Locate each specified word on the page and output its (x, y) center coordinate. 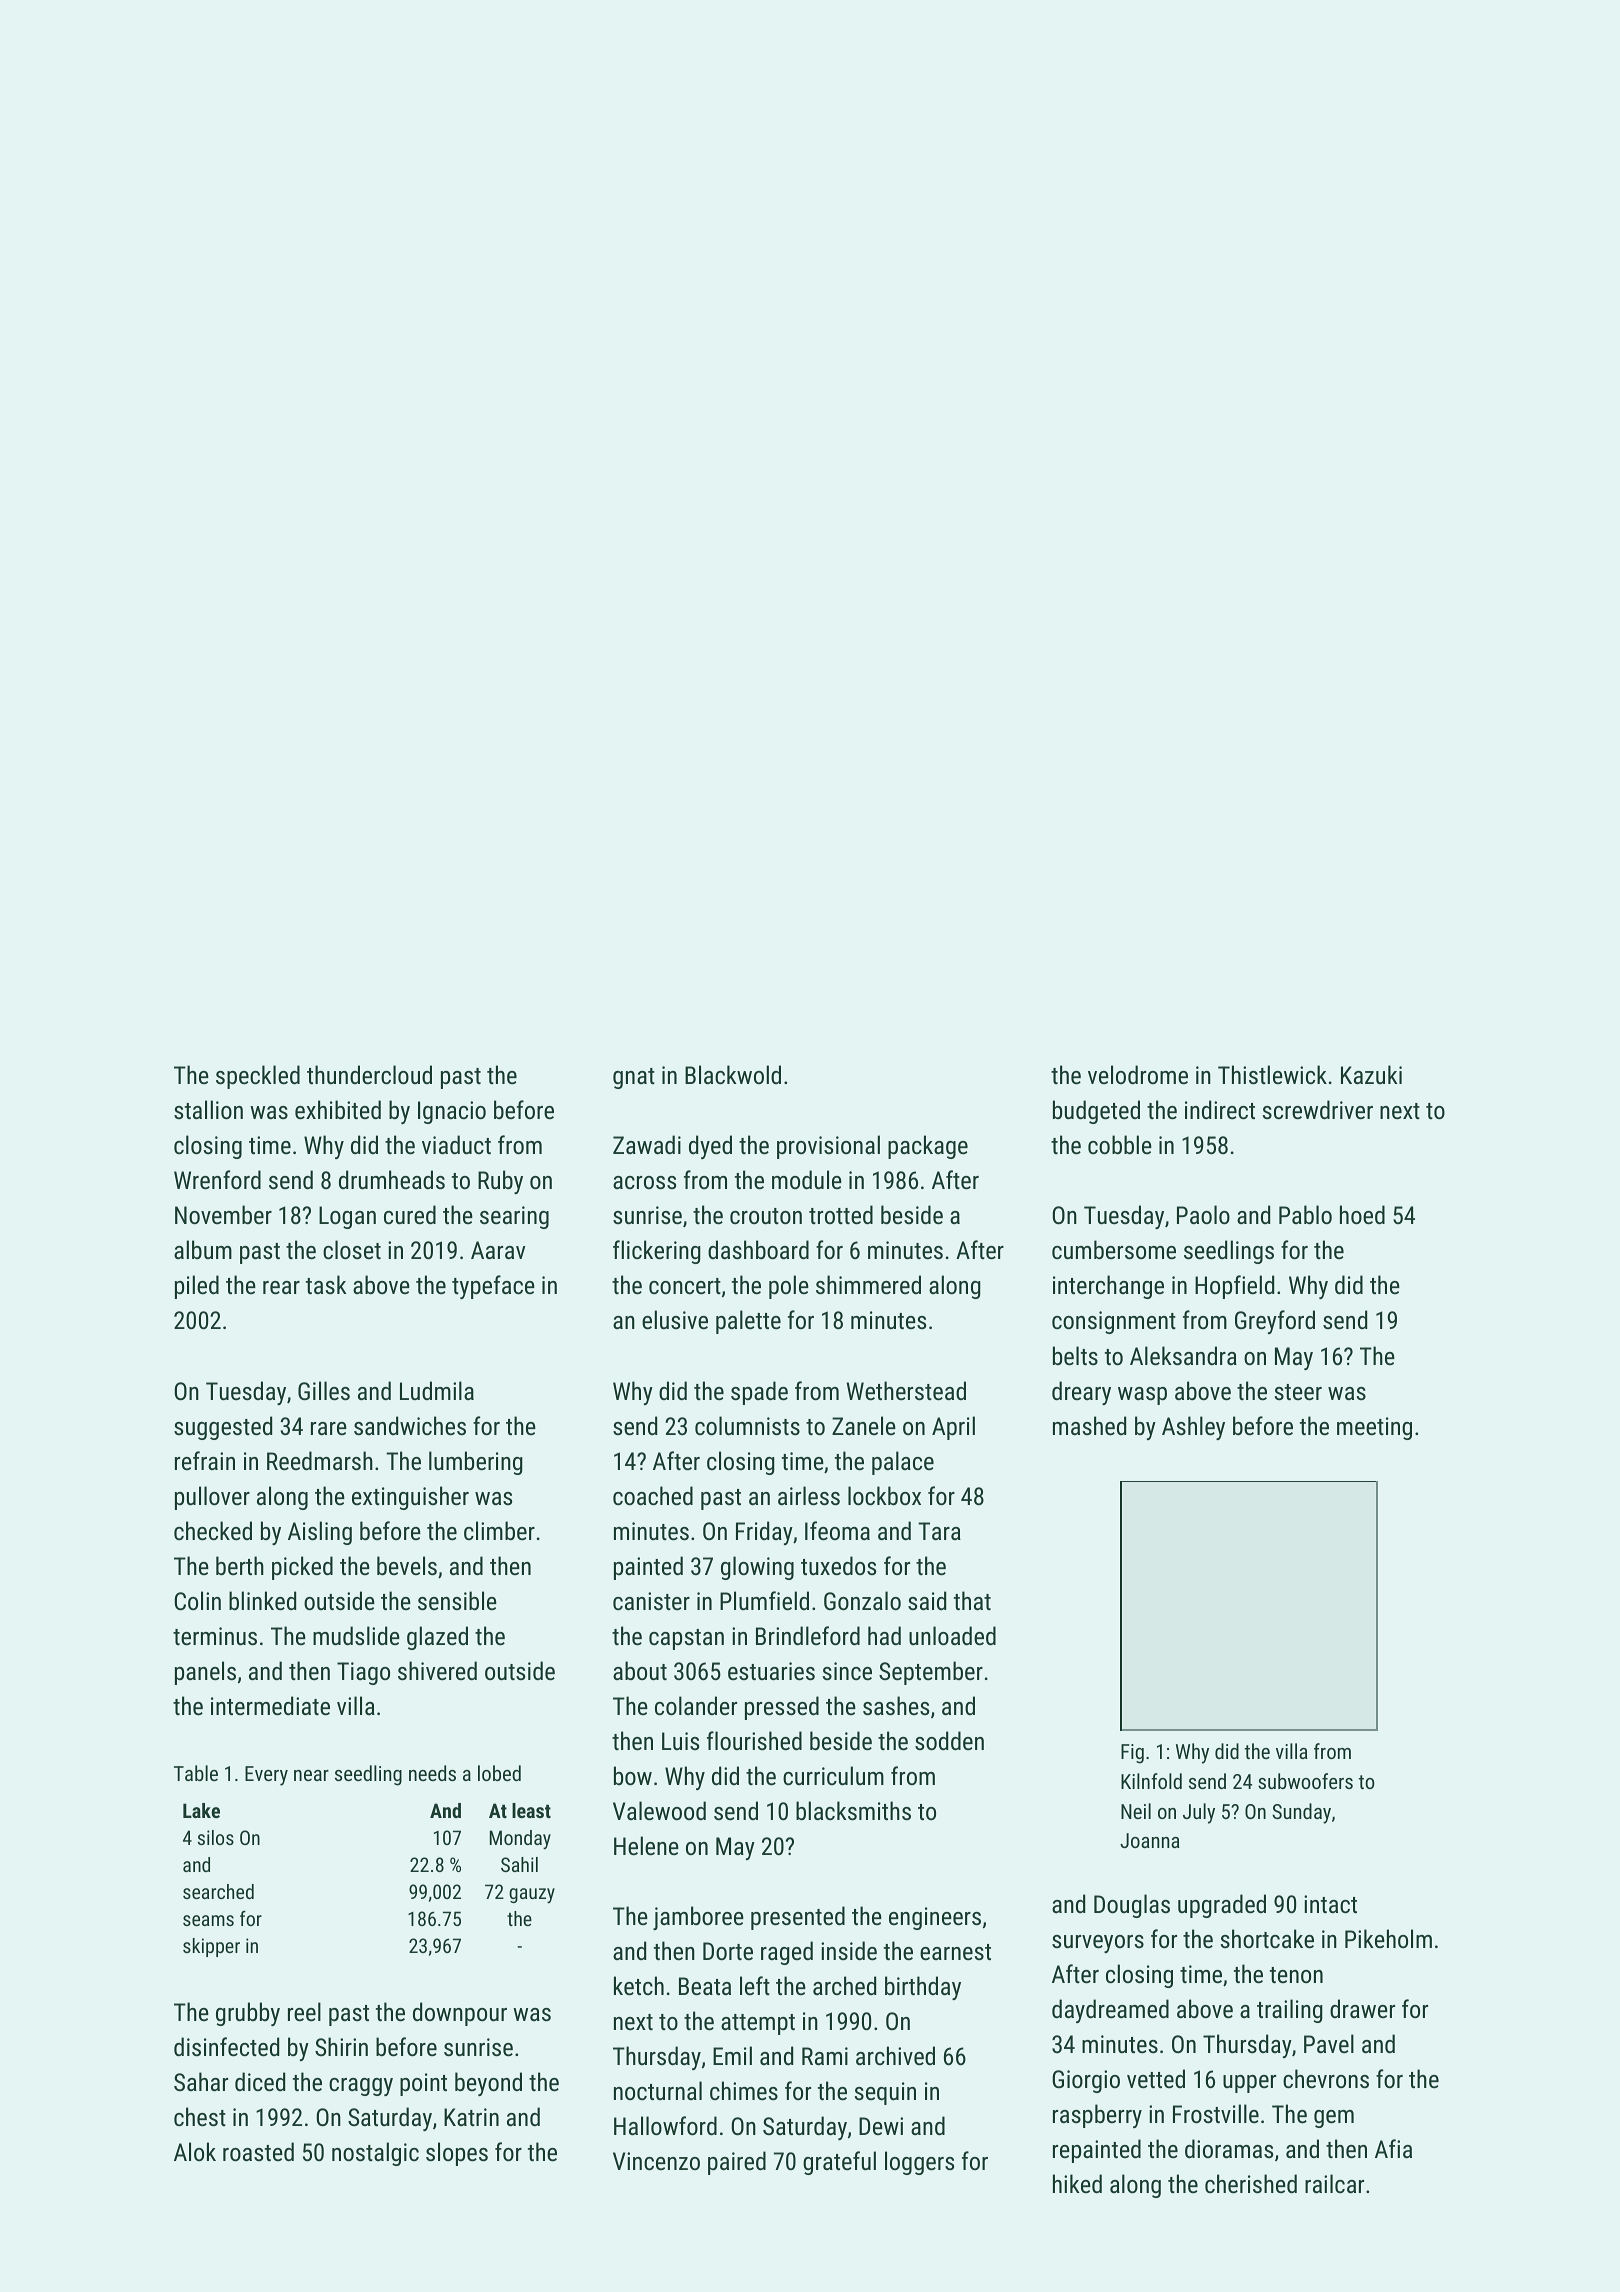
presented (798, 1918)
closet (352, 1249)
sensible (457, 1600)
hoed (1362, 1214)
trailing (1290, 2011)
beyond (488, 2084)
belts (1075, 1355)
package (928, 1147)
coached (653, 1495)
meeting (1374, 1428)
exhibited (338, 1109)
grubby (248, 2014)
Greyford (1275, 1322)
